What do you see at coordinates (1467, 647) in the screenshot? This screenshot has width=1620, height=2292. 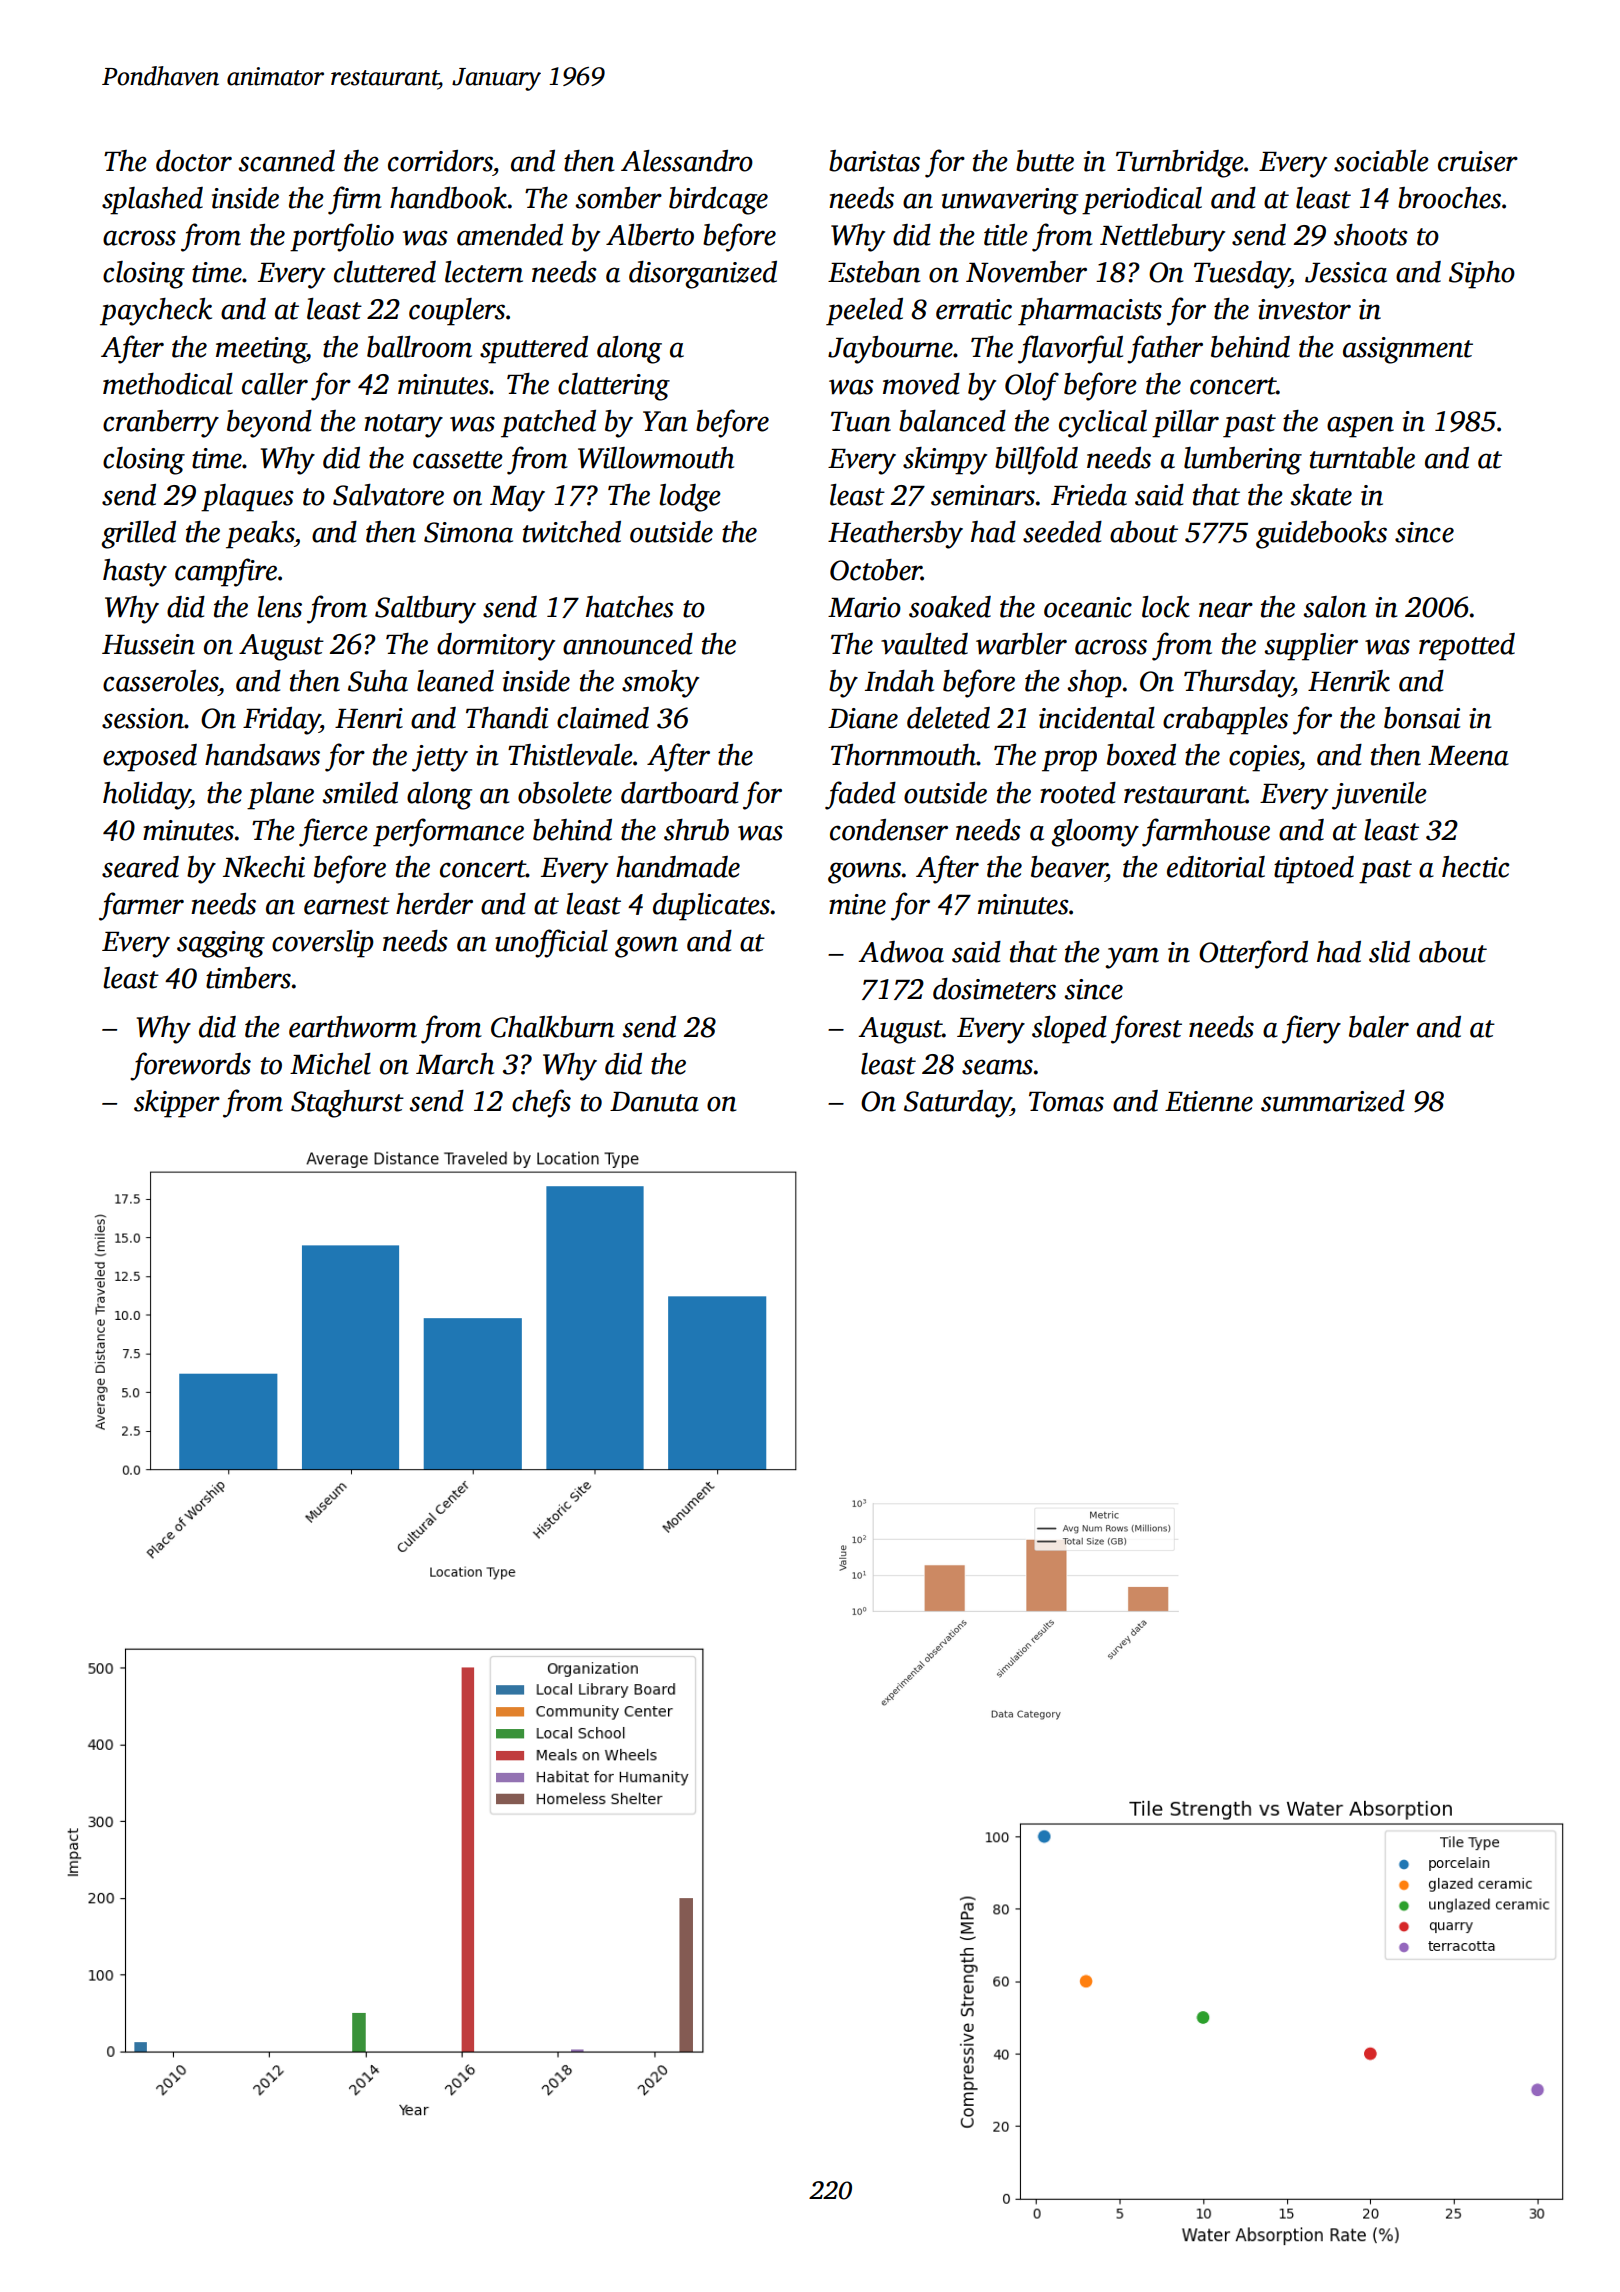 I see `repotted` at bounding box center [1467, 647].
